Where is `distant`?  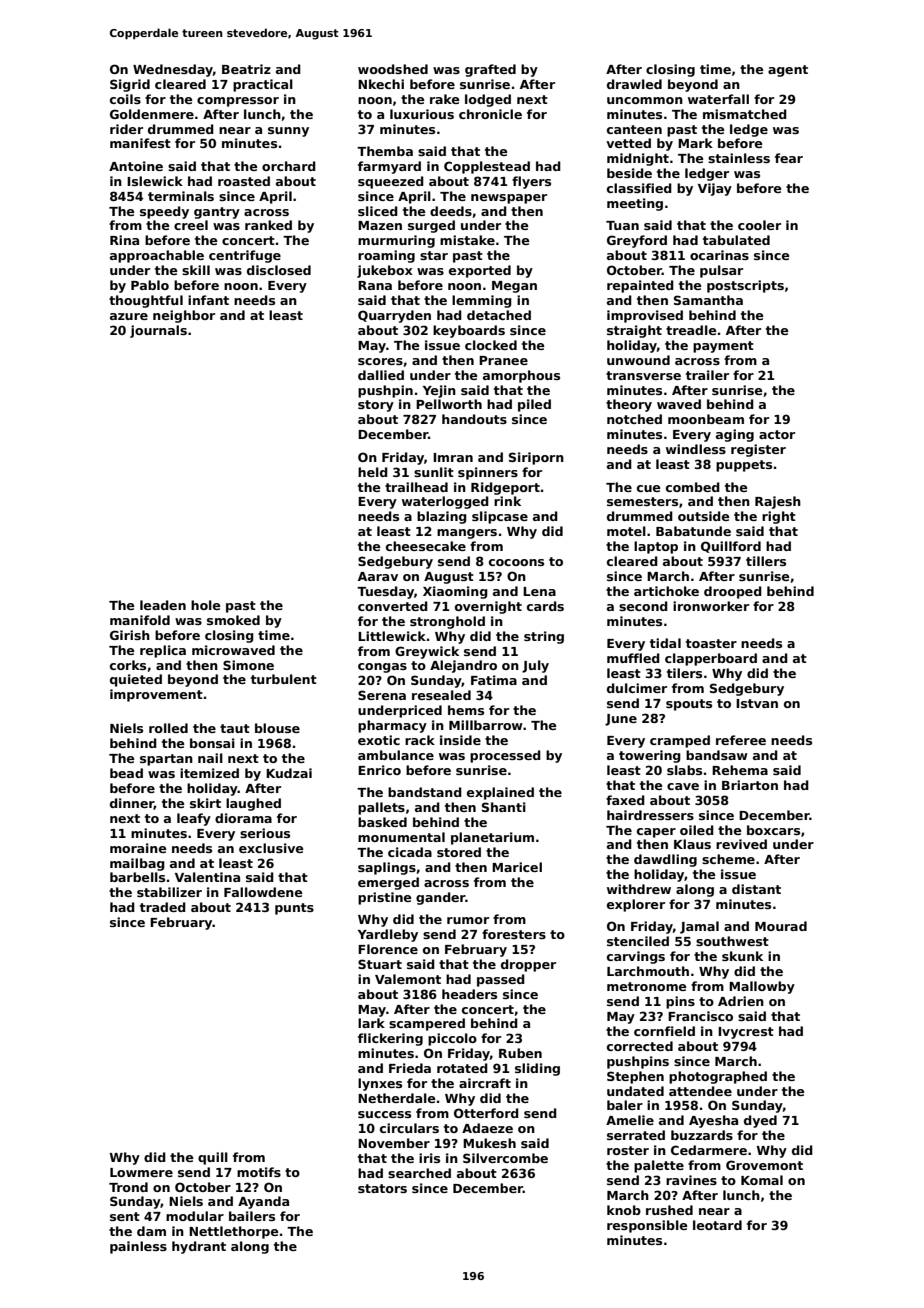
distant is located at coordinates (756, 889).
